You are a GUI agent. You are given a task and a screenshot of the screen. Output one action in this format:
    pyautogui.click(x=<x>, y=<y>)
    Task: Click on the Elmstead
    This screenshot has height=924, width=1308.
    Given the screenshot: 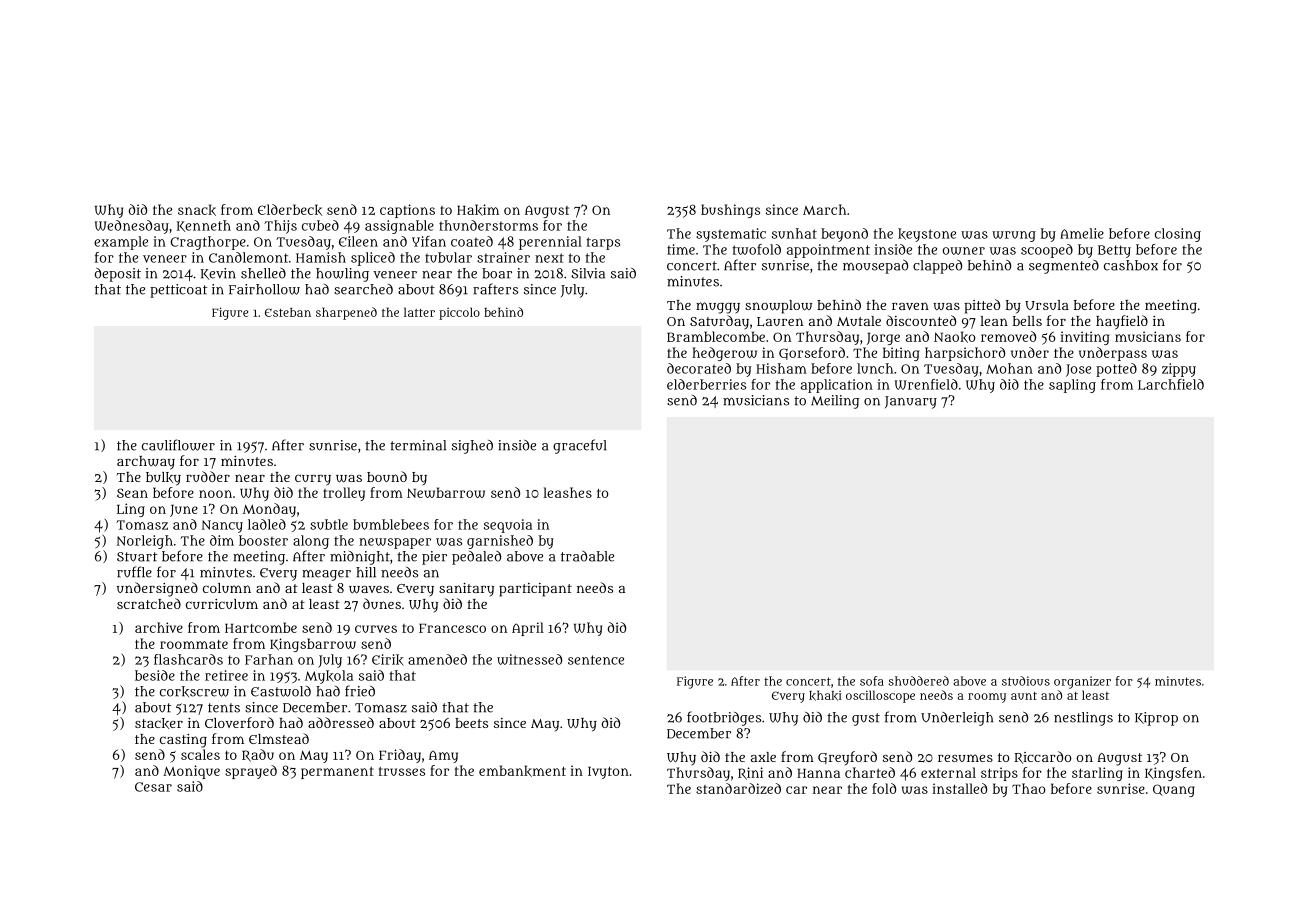 What is the action you would take?
    pyautogui.click(x=279, y=738)
